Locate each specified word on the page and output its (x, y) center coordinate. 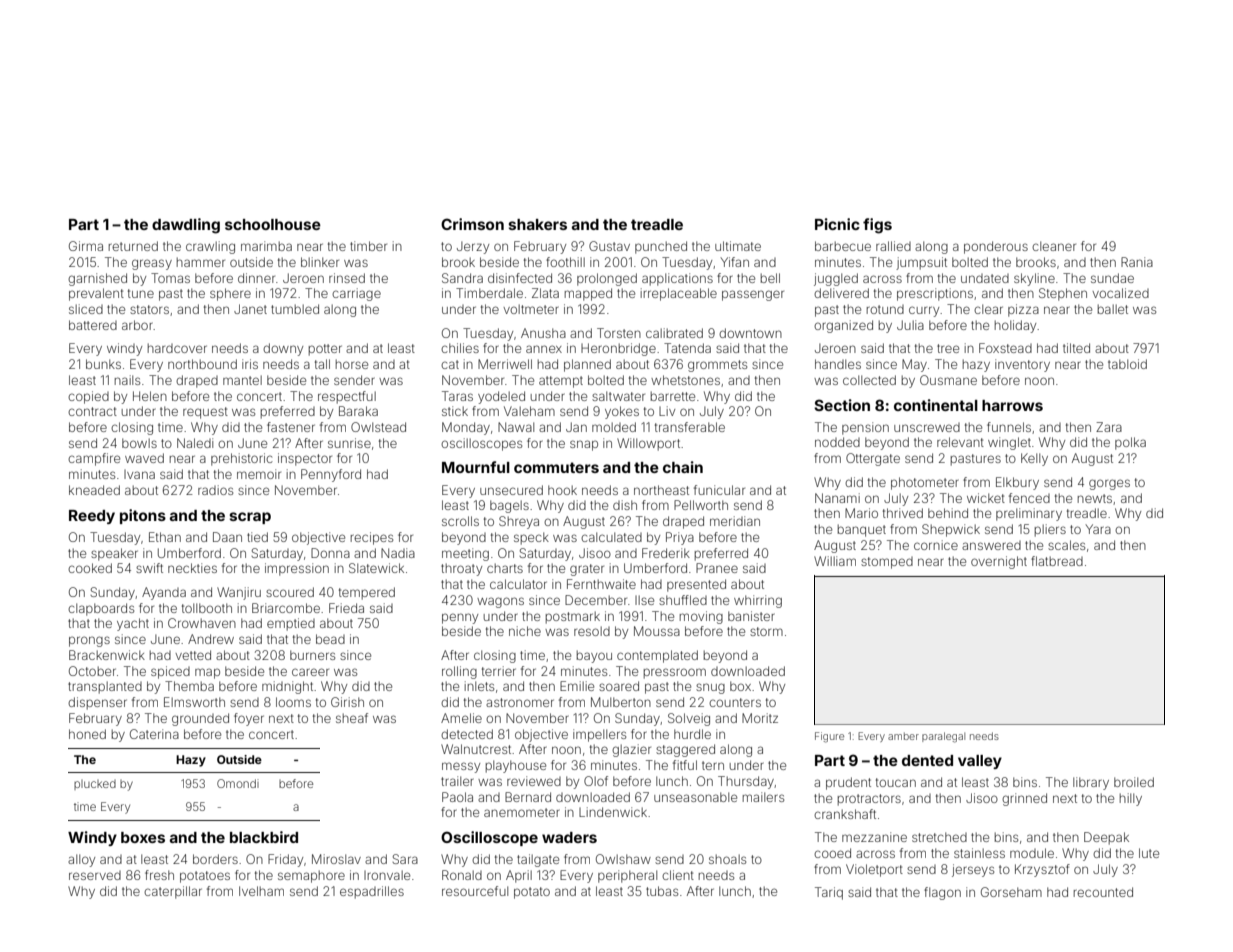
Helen (150, 396)
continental (936, 405)
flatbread (1057, 561)
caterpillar (173, 892)
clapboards (101, 609)
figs (877, 226)
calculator (518, 584)
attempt (561, 382)
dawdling (186, 226)
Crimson (472, 224)
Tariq (829, 893)
